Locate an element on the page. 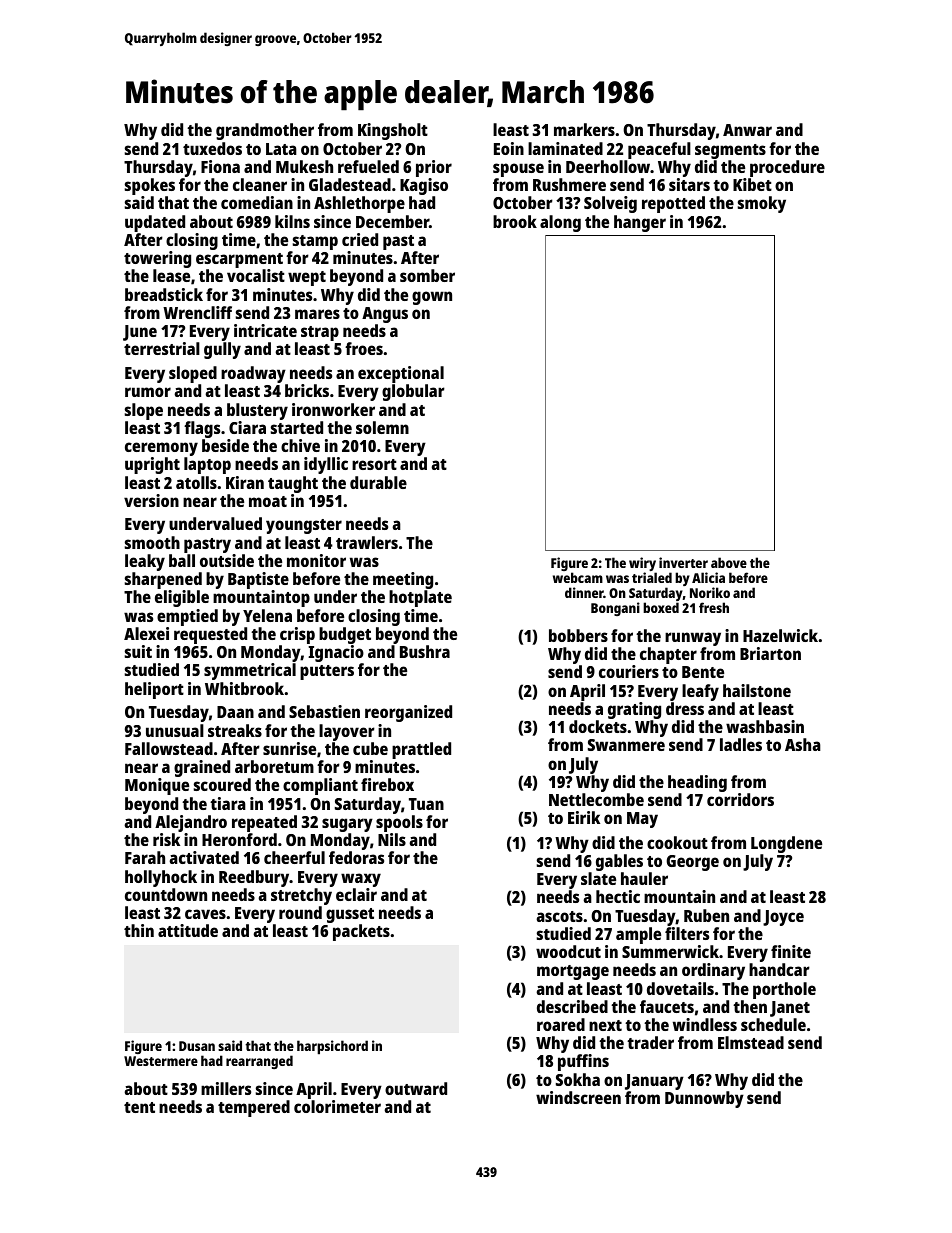 The width and height of the image is (952, 1233). reorganized is located at coordinates (408, 713).
